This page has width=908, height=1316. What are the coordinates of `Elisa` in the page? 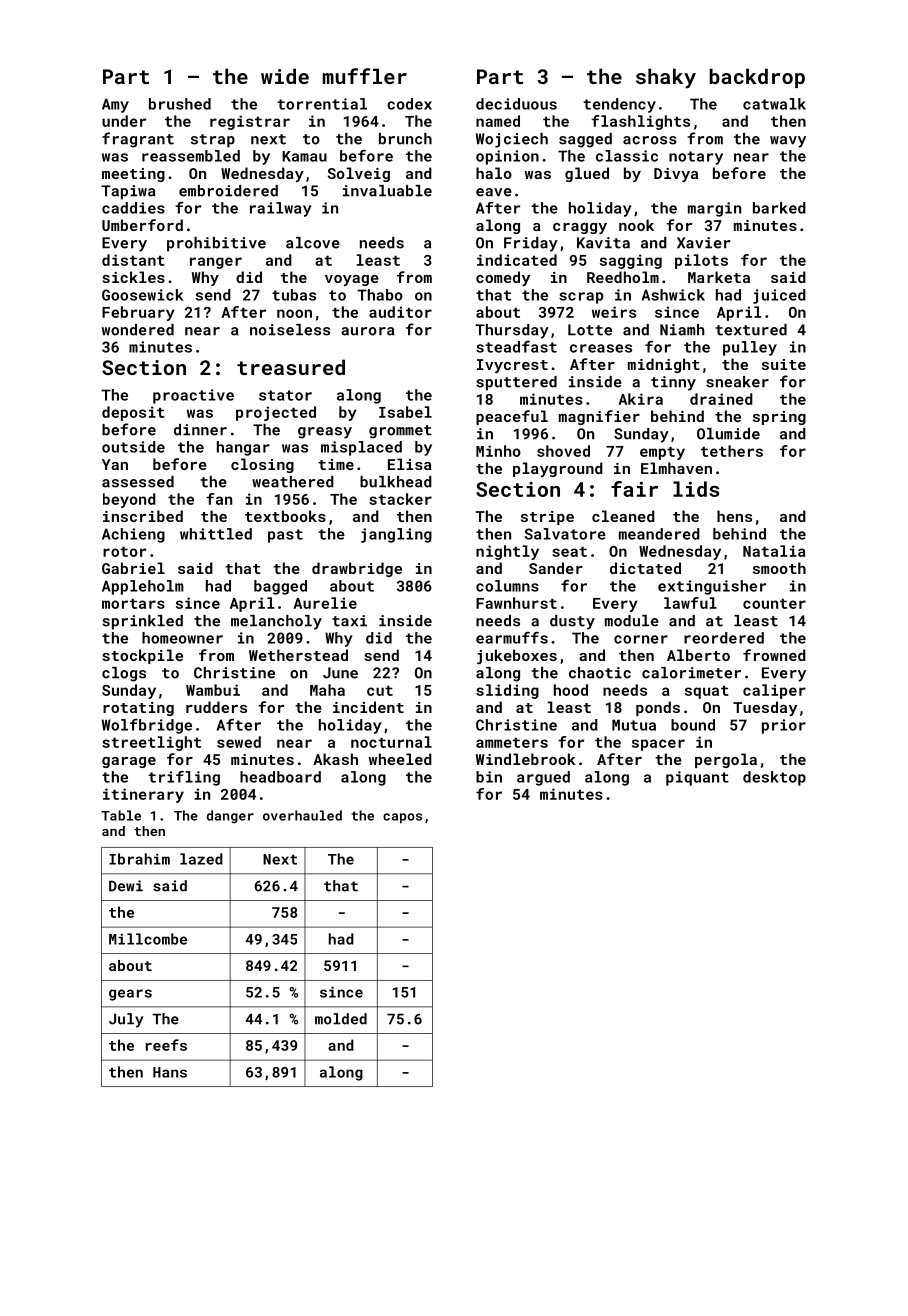 It's located at (410, 464).
